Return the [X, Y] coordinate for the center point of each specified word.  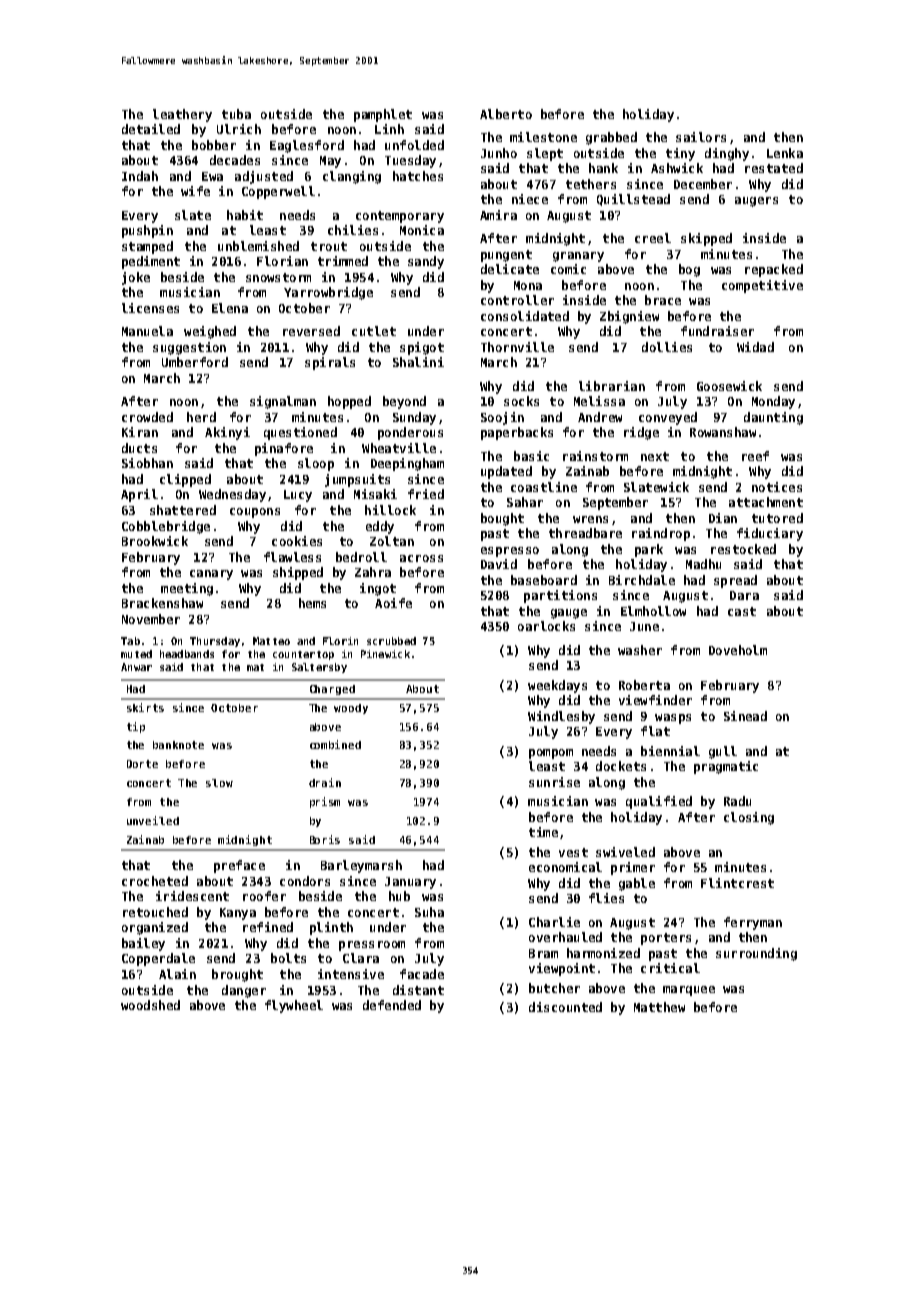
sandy [426, 262]
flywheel [294, 1006]
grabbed [611, 138]
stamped [147, 247]
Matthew [659, 1007]
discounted [565, 1007]
